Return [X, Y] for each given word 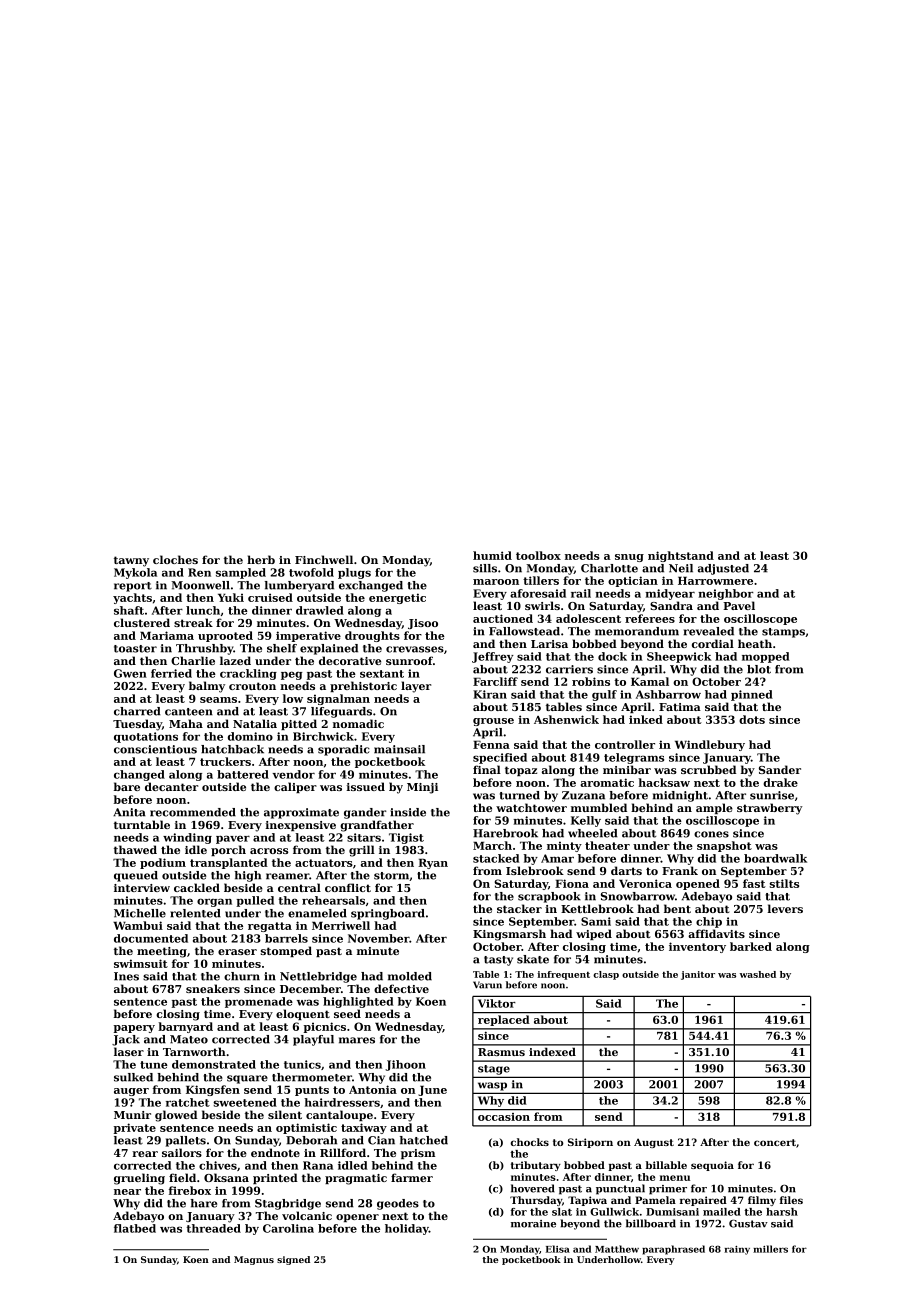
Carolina [288, 1228]
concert [775, 1142]
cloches [175, 559]
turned [520, 795]
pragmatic [356, 1179]
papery [134, 1029]
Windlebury [710, 745]
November [378, 938]
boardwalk [775, 858]
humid [492, 555]
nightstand [681, 556]
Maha [186, 723]
